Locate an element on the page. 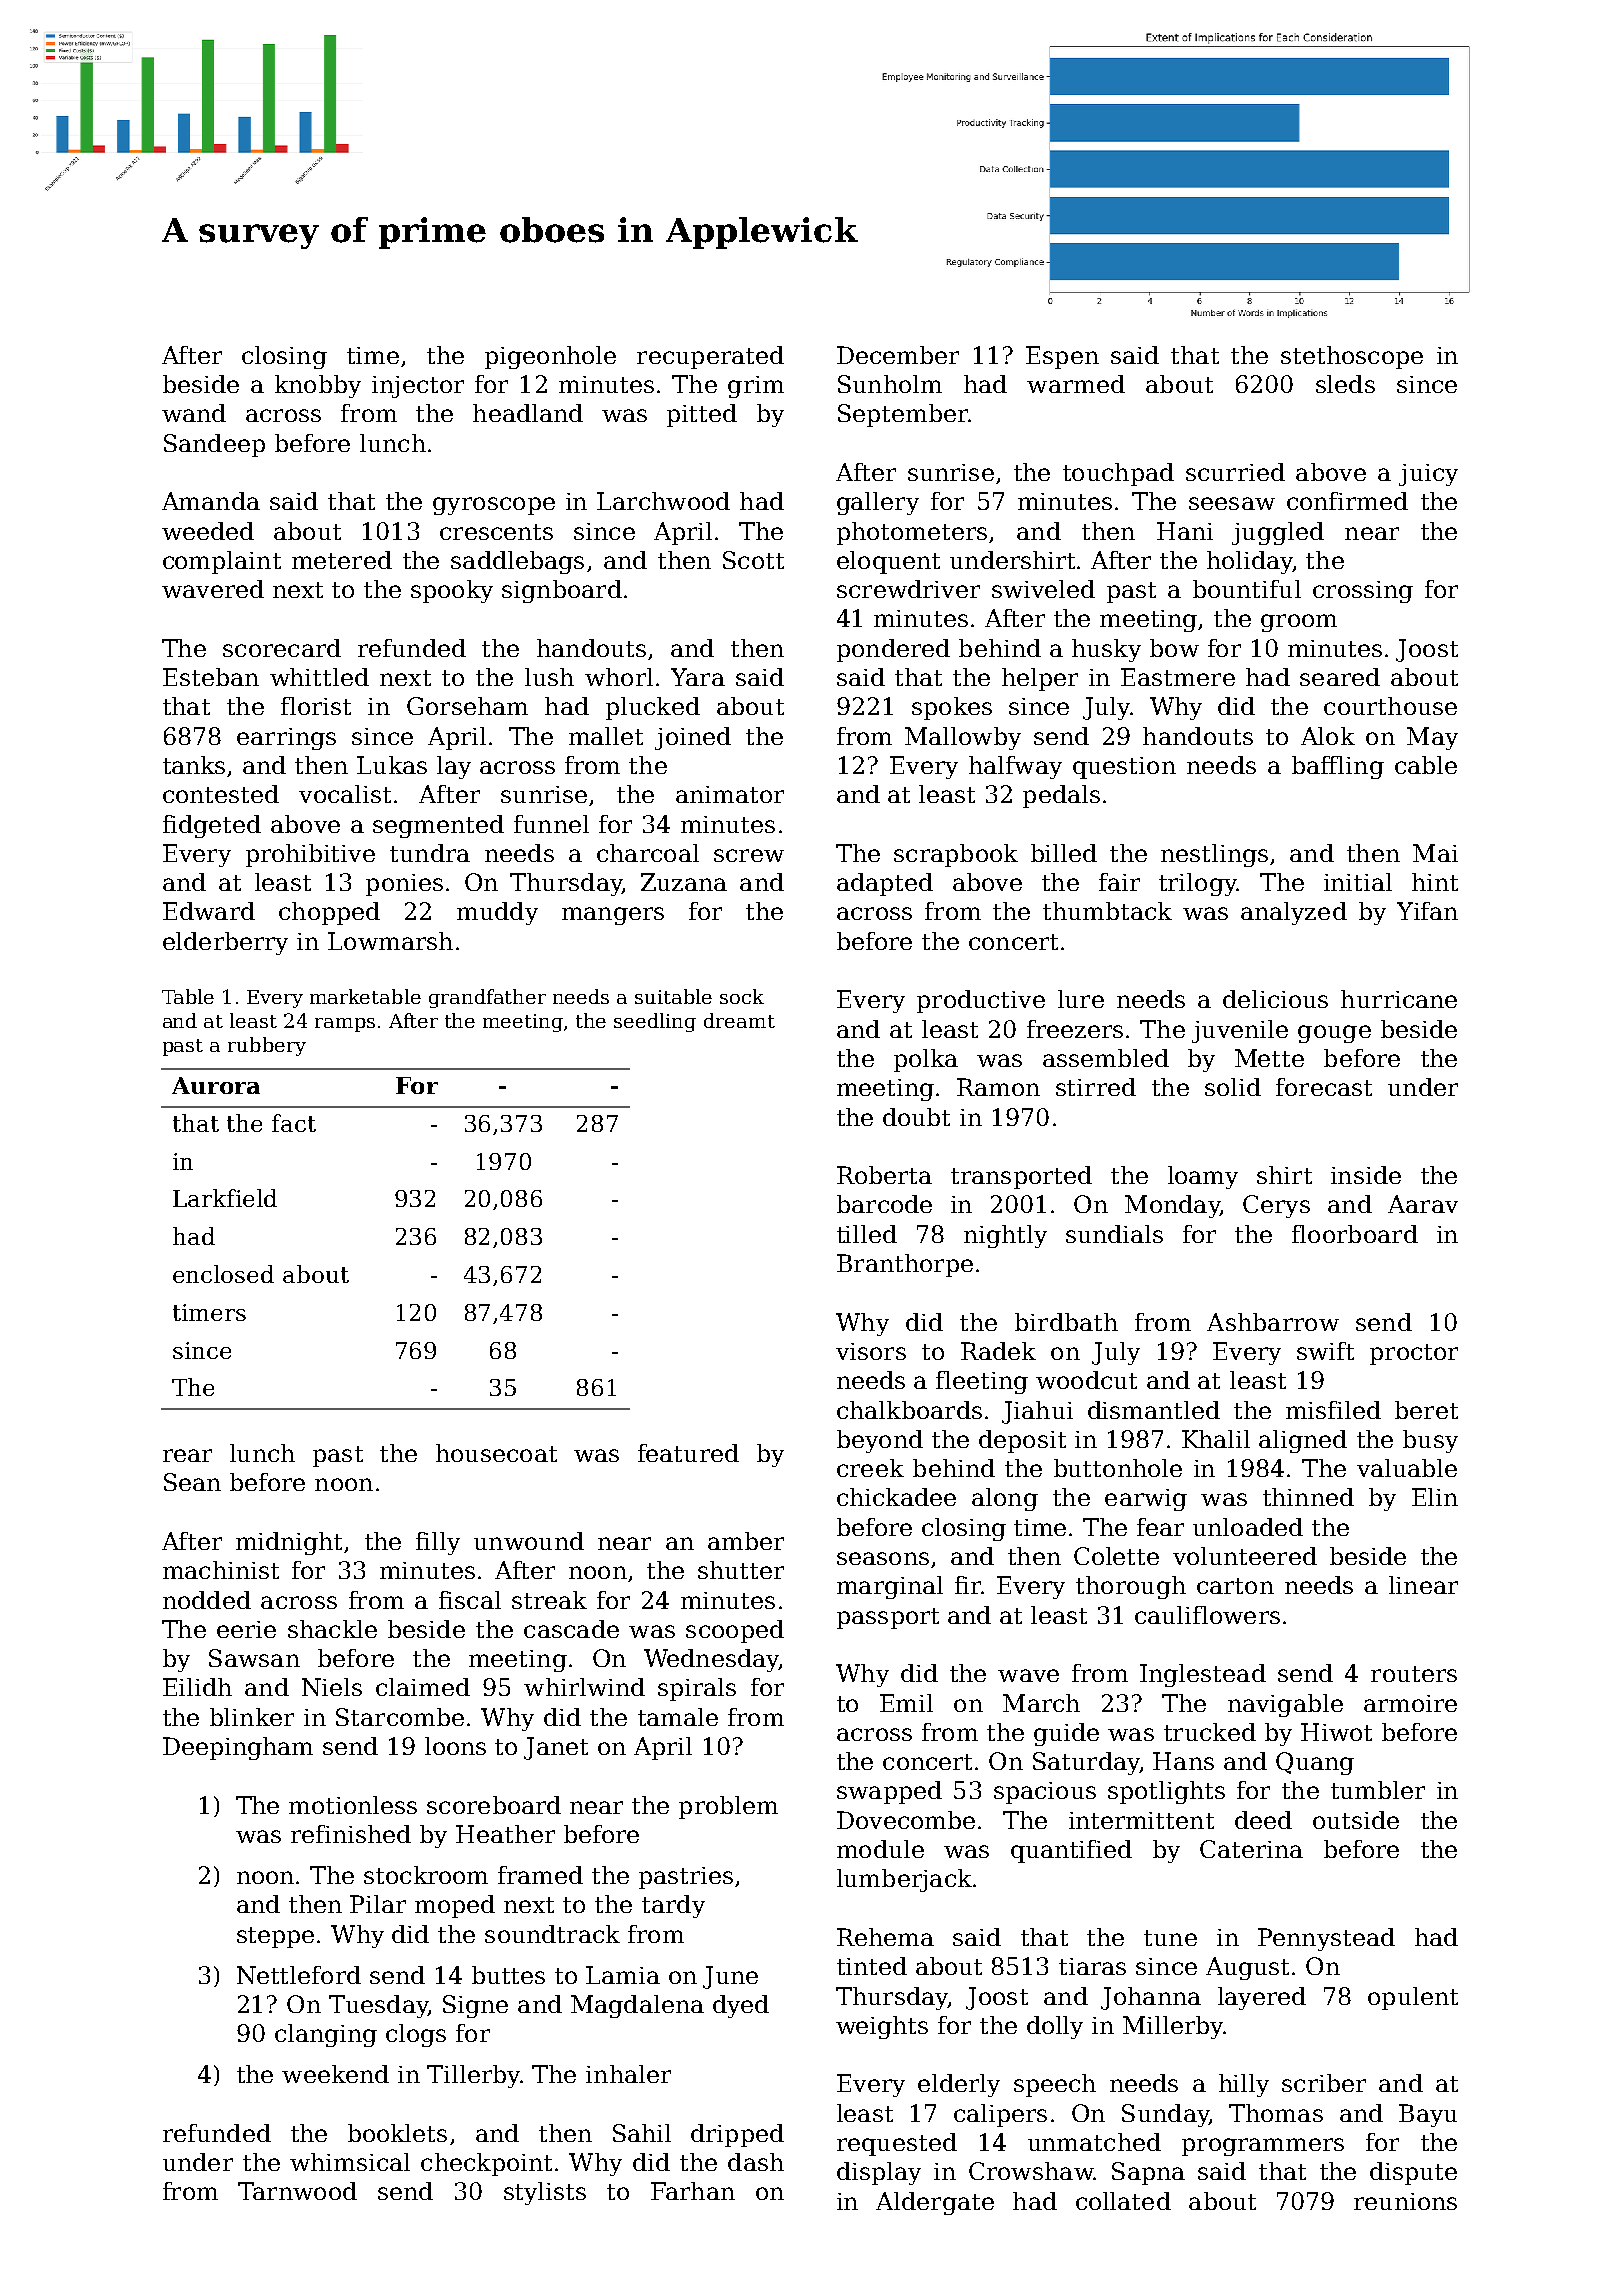  clanging is located at coordinates (326, 2035).
